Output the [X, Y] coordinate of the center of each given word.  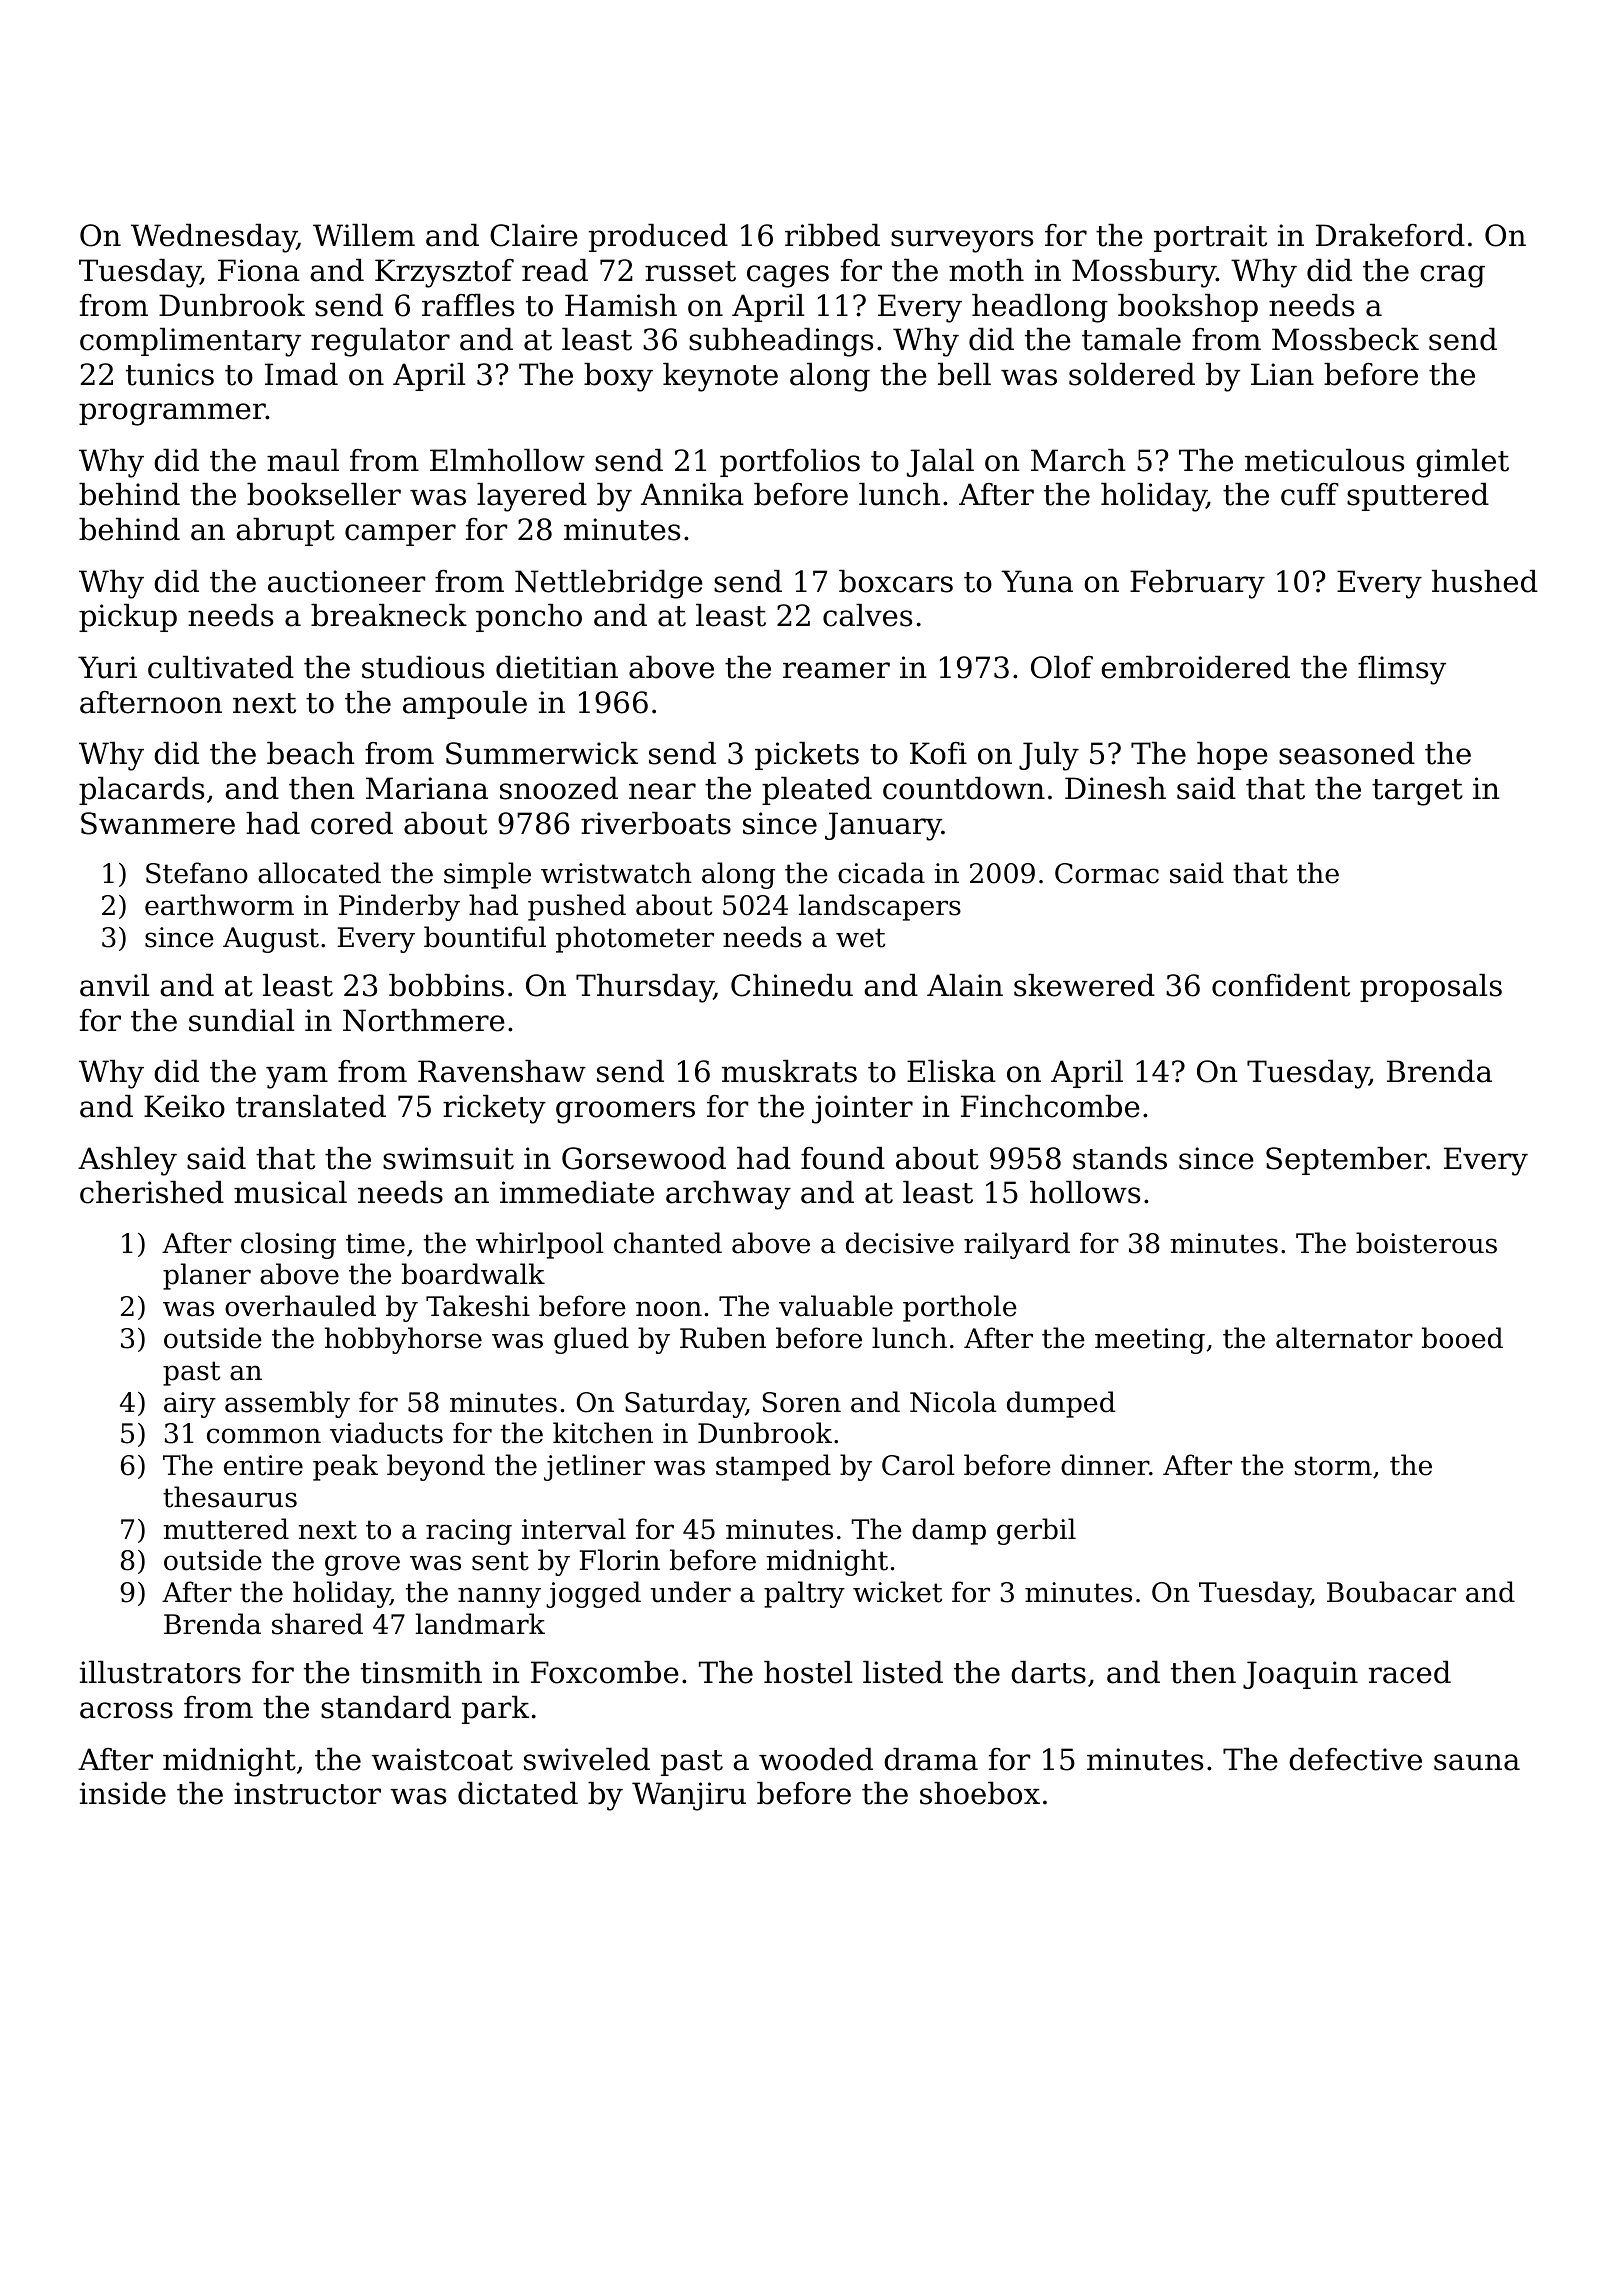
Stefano [197, 873]
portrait [1210, 238]
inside [123, 1793]
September [1346, 1161]
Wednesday [214, 238]
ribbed [832, 235]
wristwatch [616, 873]
